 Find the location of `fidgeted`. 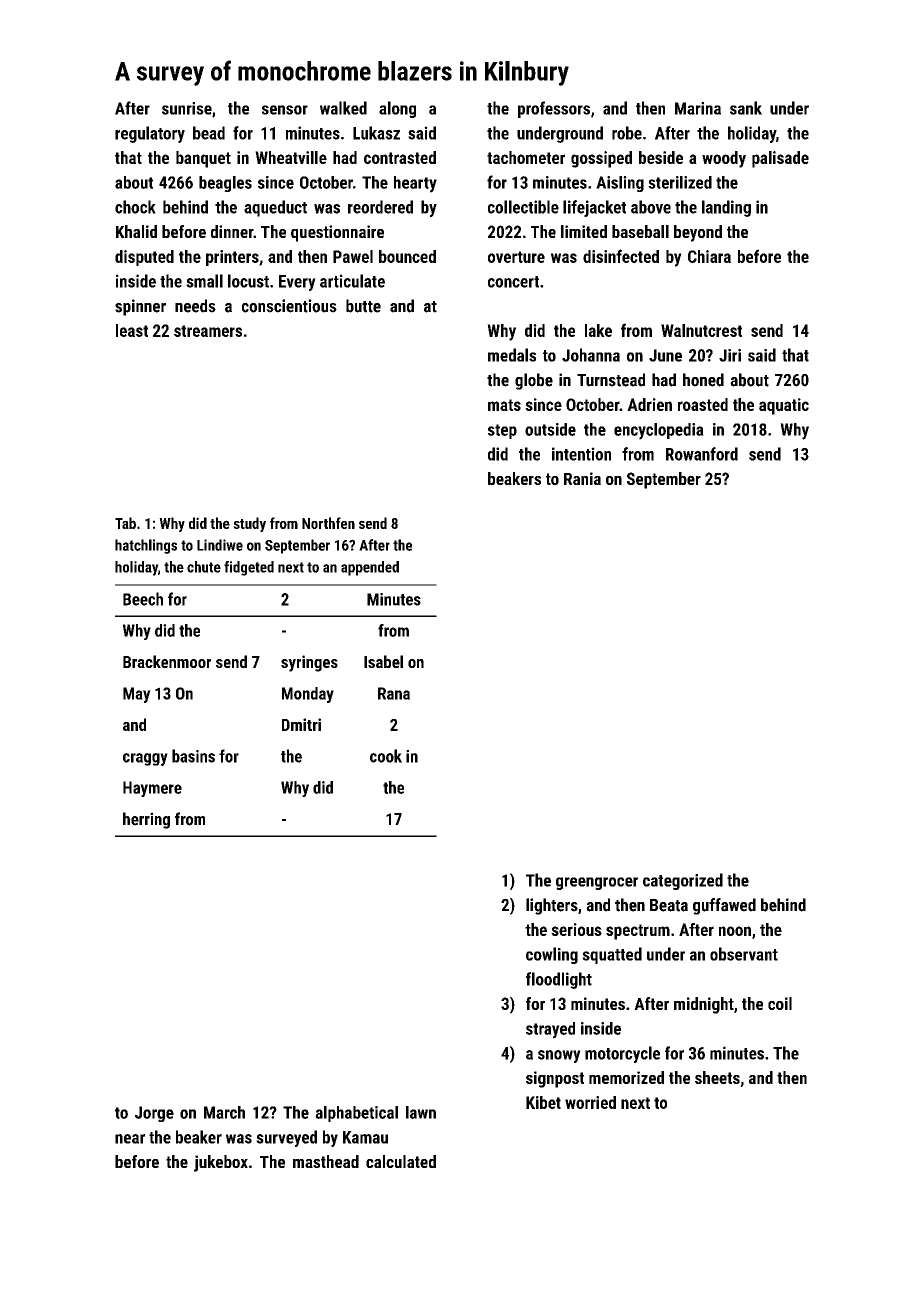

fidgeted is located at coordinates (249, 568).
